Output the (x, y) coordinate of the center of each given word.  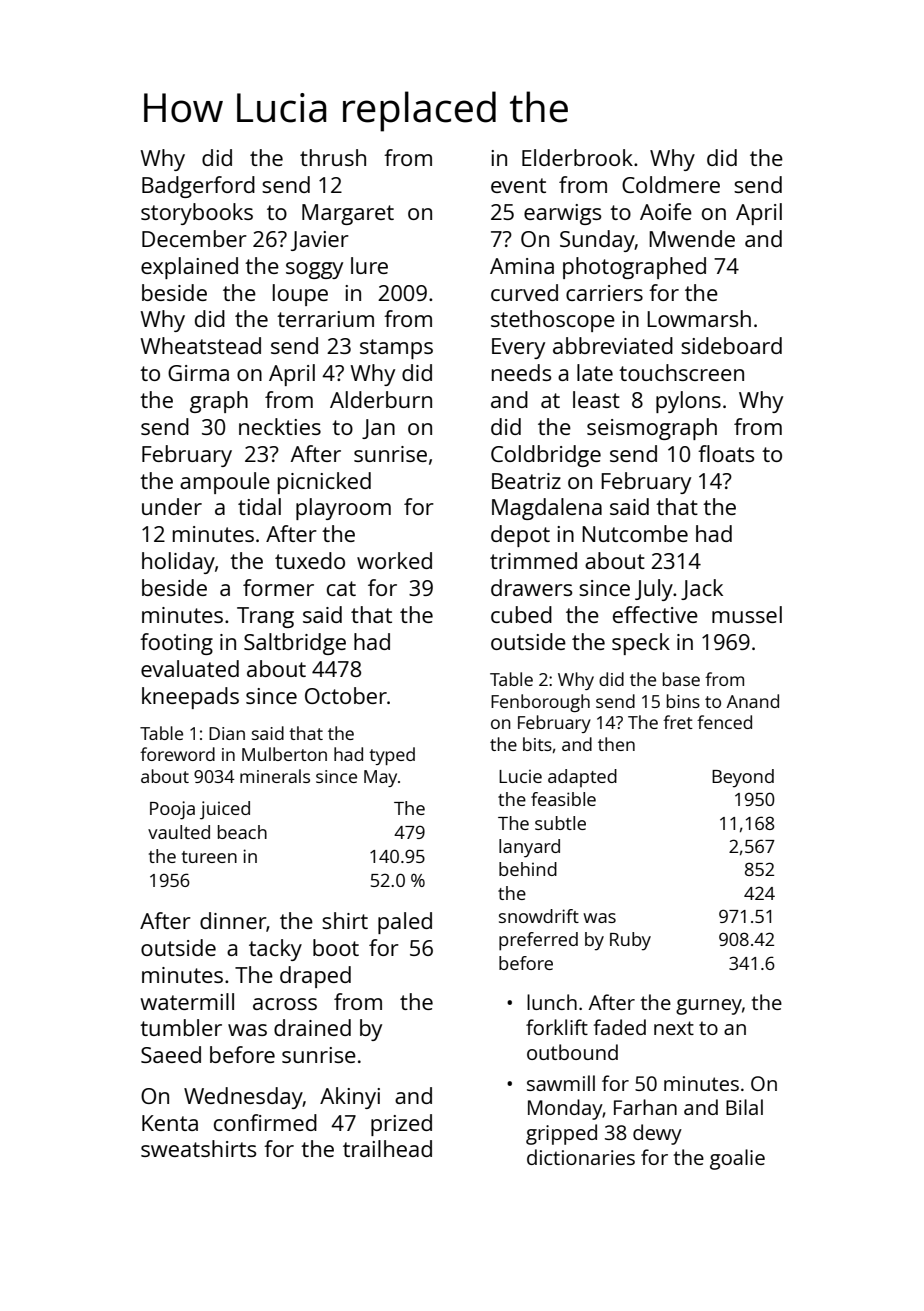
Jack (702, 589)
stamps (396, 349)
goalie (737, 1159)
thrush (333, 157)
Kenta (170, 1123)
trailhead (387, 1148)
